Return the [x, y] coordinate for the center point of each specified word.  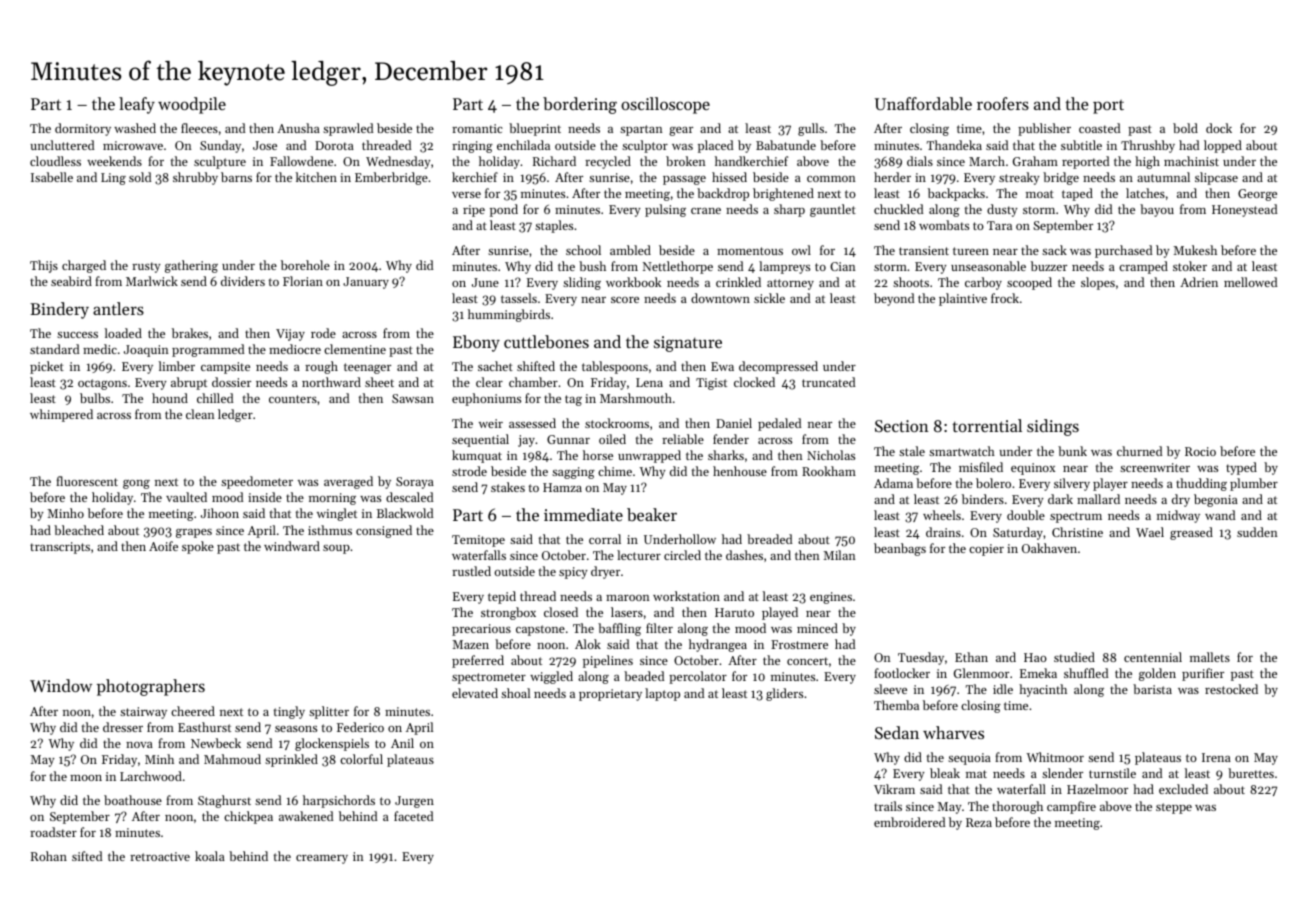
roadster [53, 832]
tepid [502, 597]
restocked [1231, 689]
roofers [1003, 103]
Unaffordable [923, 103]
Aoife [163, 546]
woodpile [192, 105]
